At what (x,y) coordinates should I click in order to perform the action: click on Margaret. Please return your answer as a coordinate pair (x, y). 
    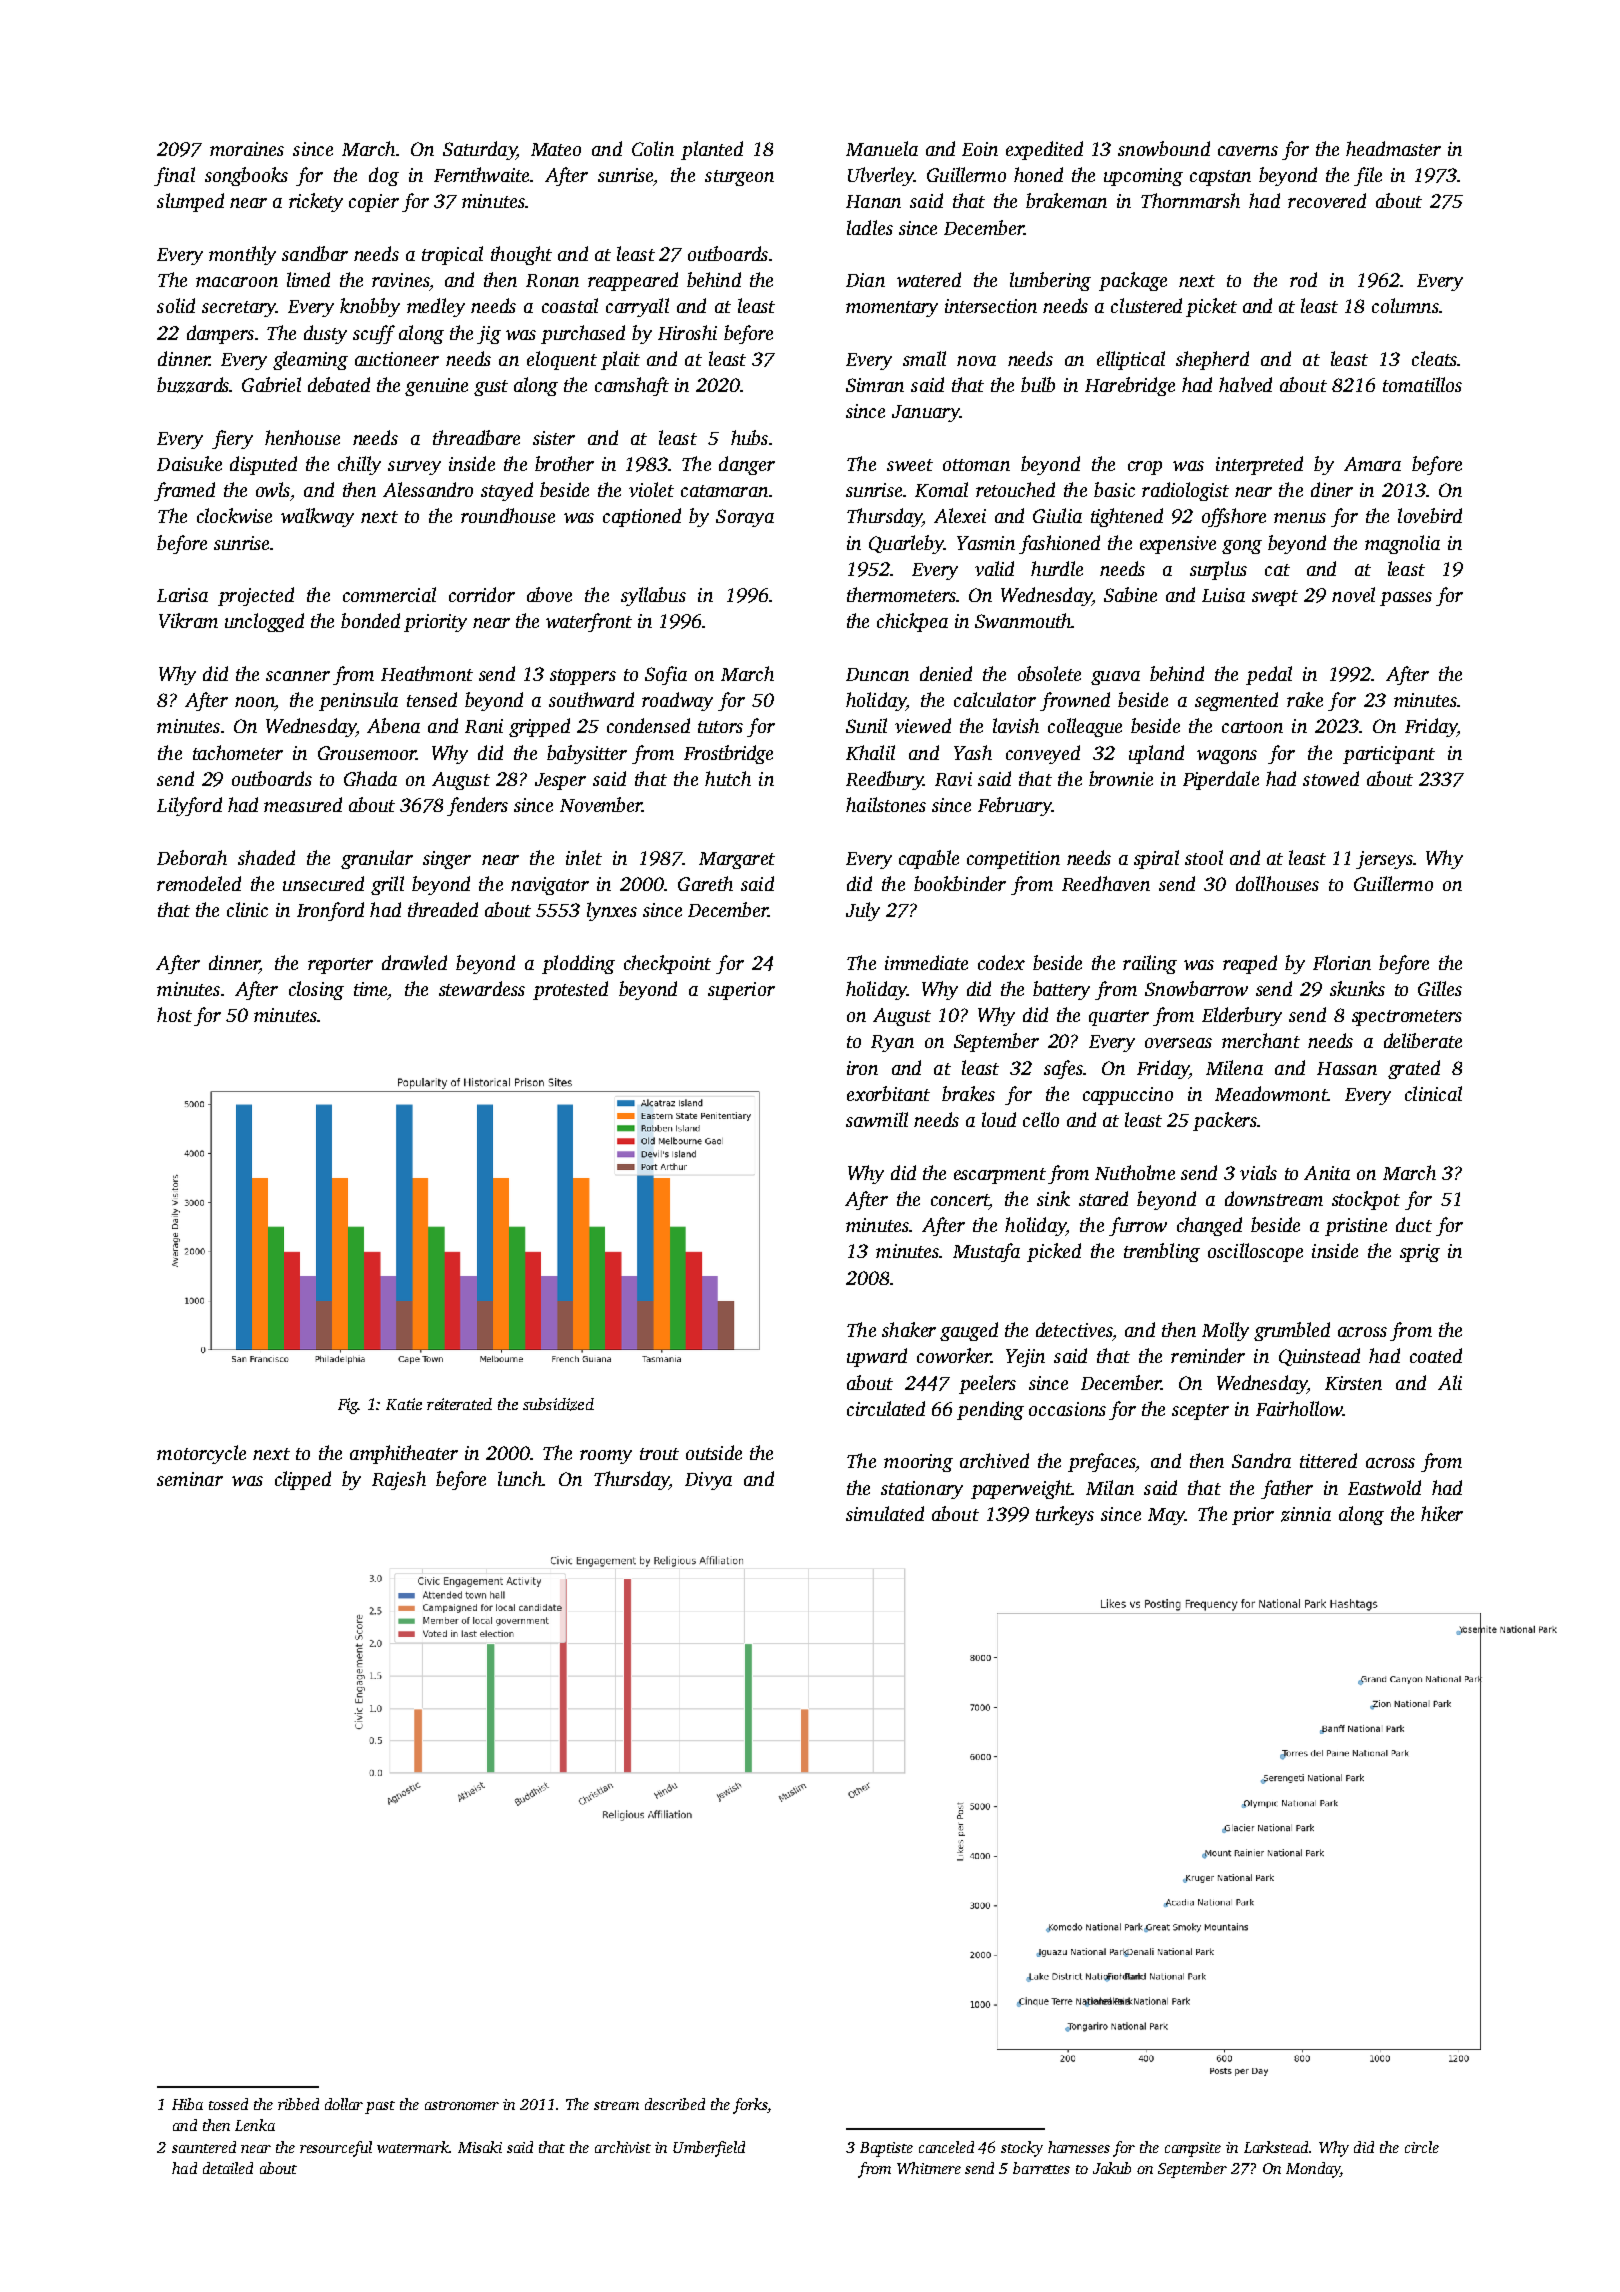
    Looking at the image, I should click on (737, 860).
